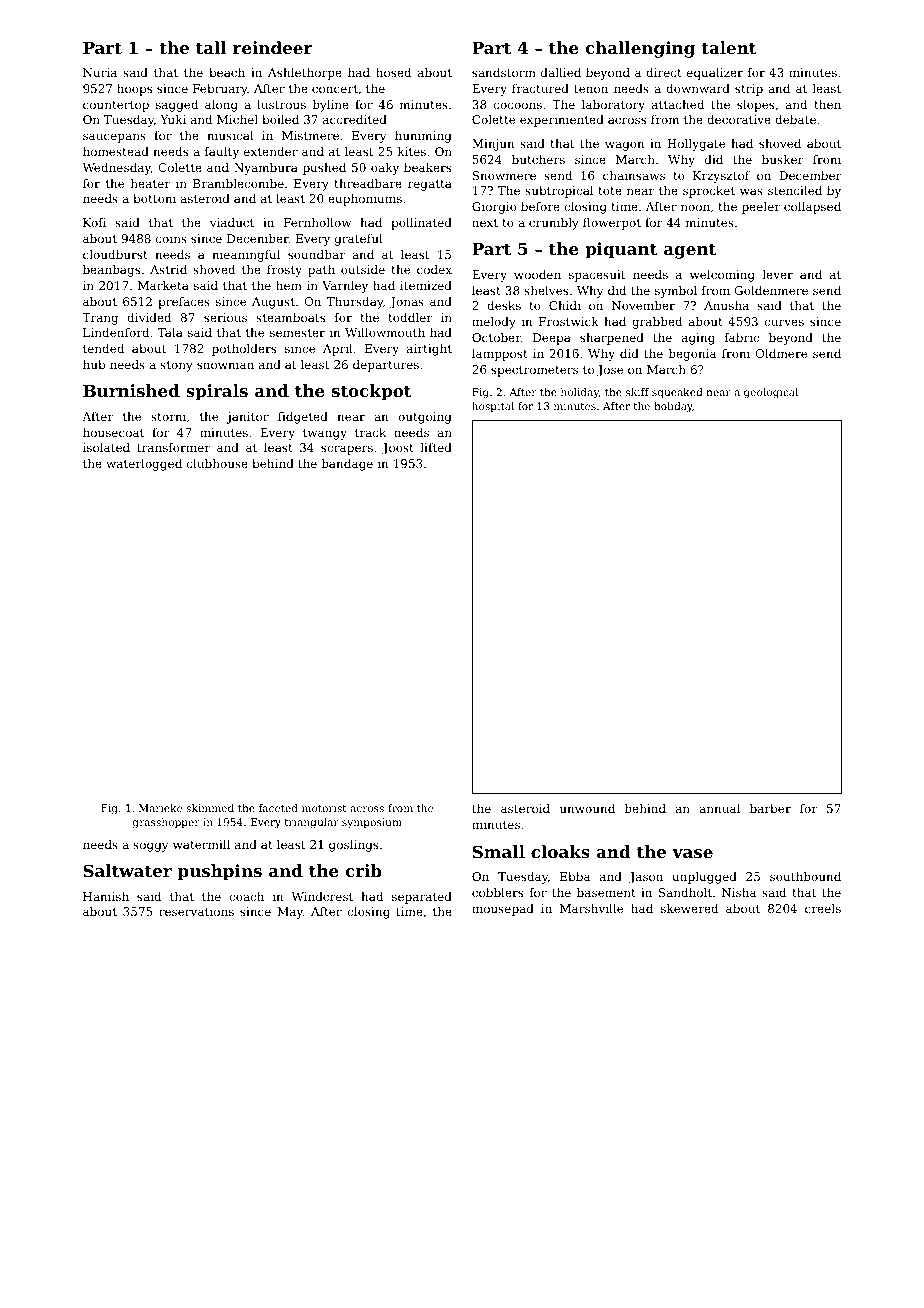  Describe the element at coordinates (273, 47) in the page. I see `reindeer` at that location.
